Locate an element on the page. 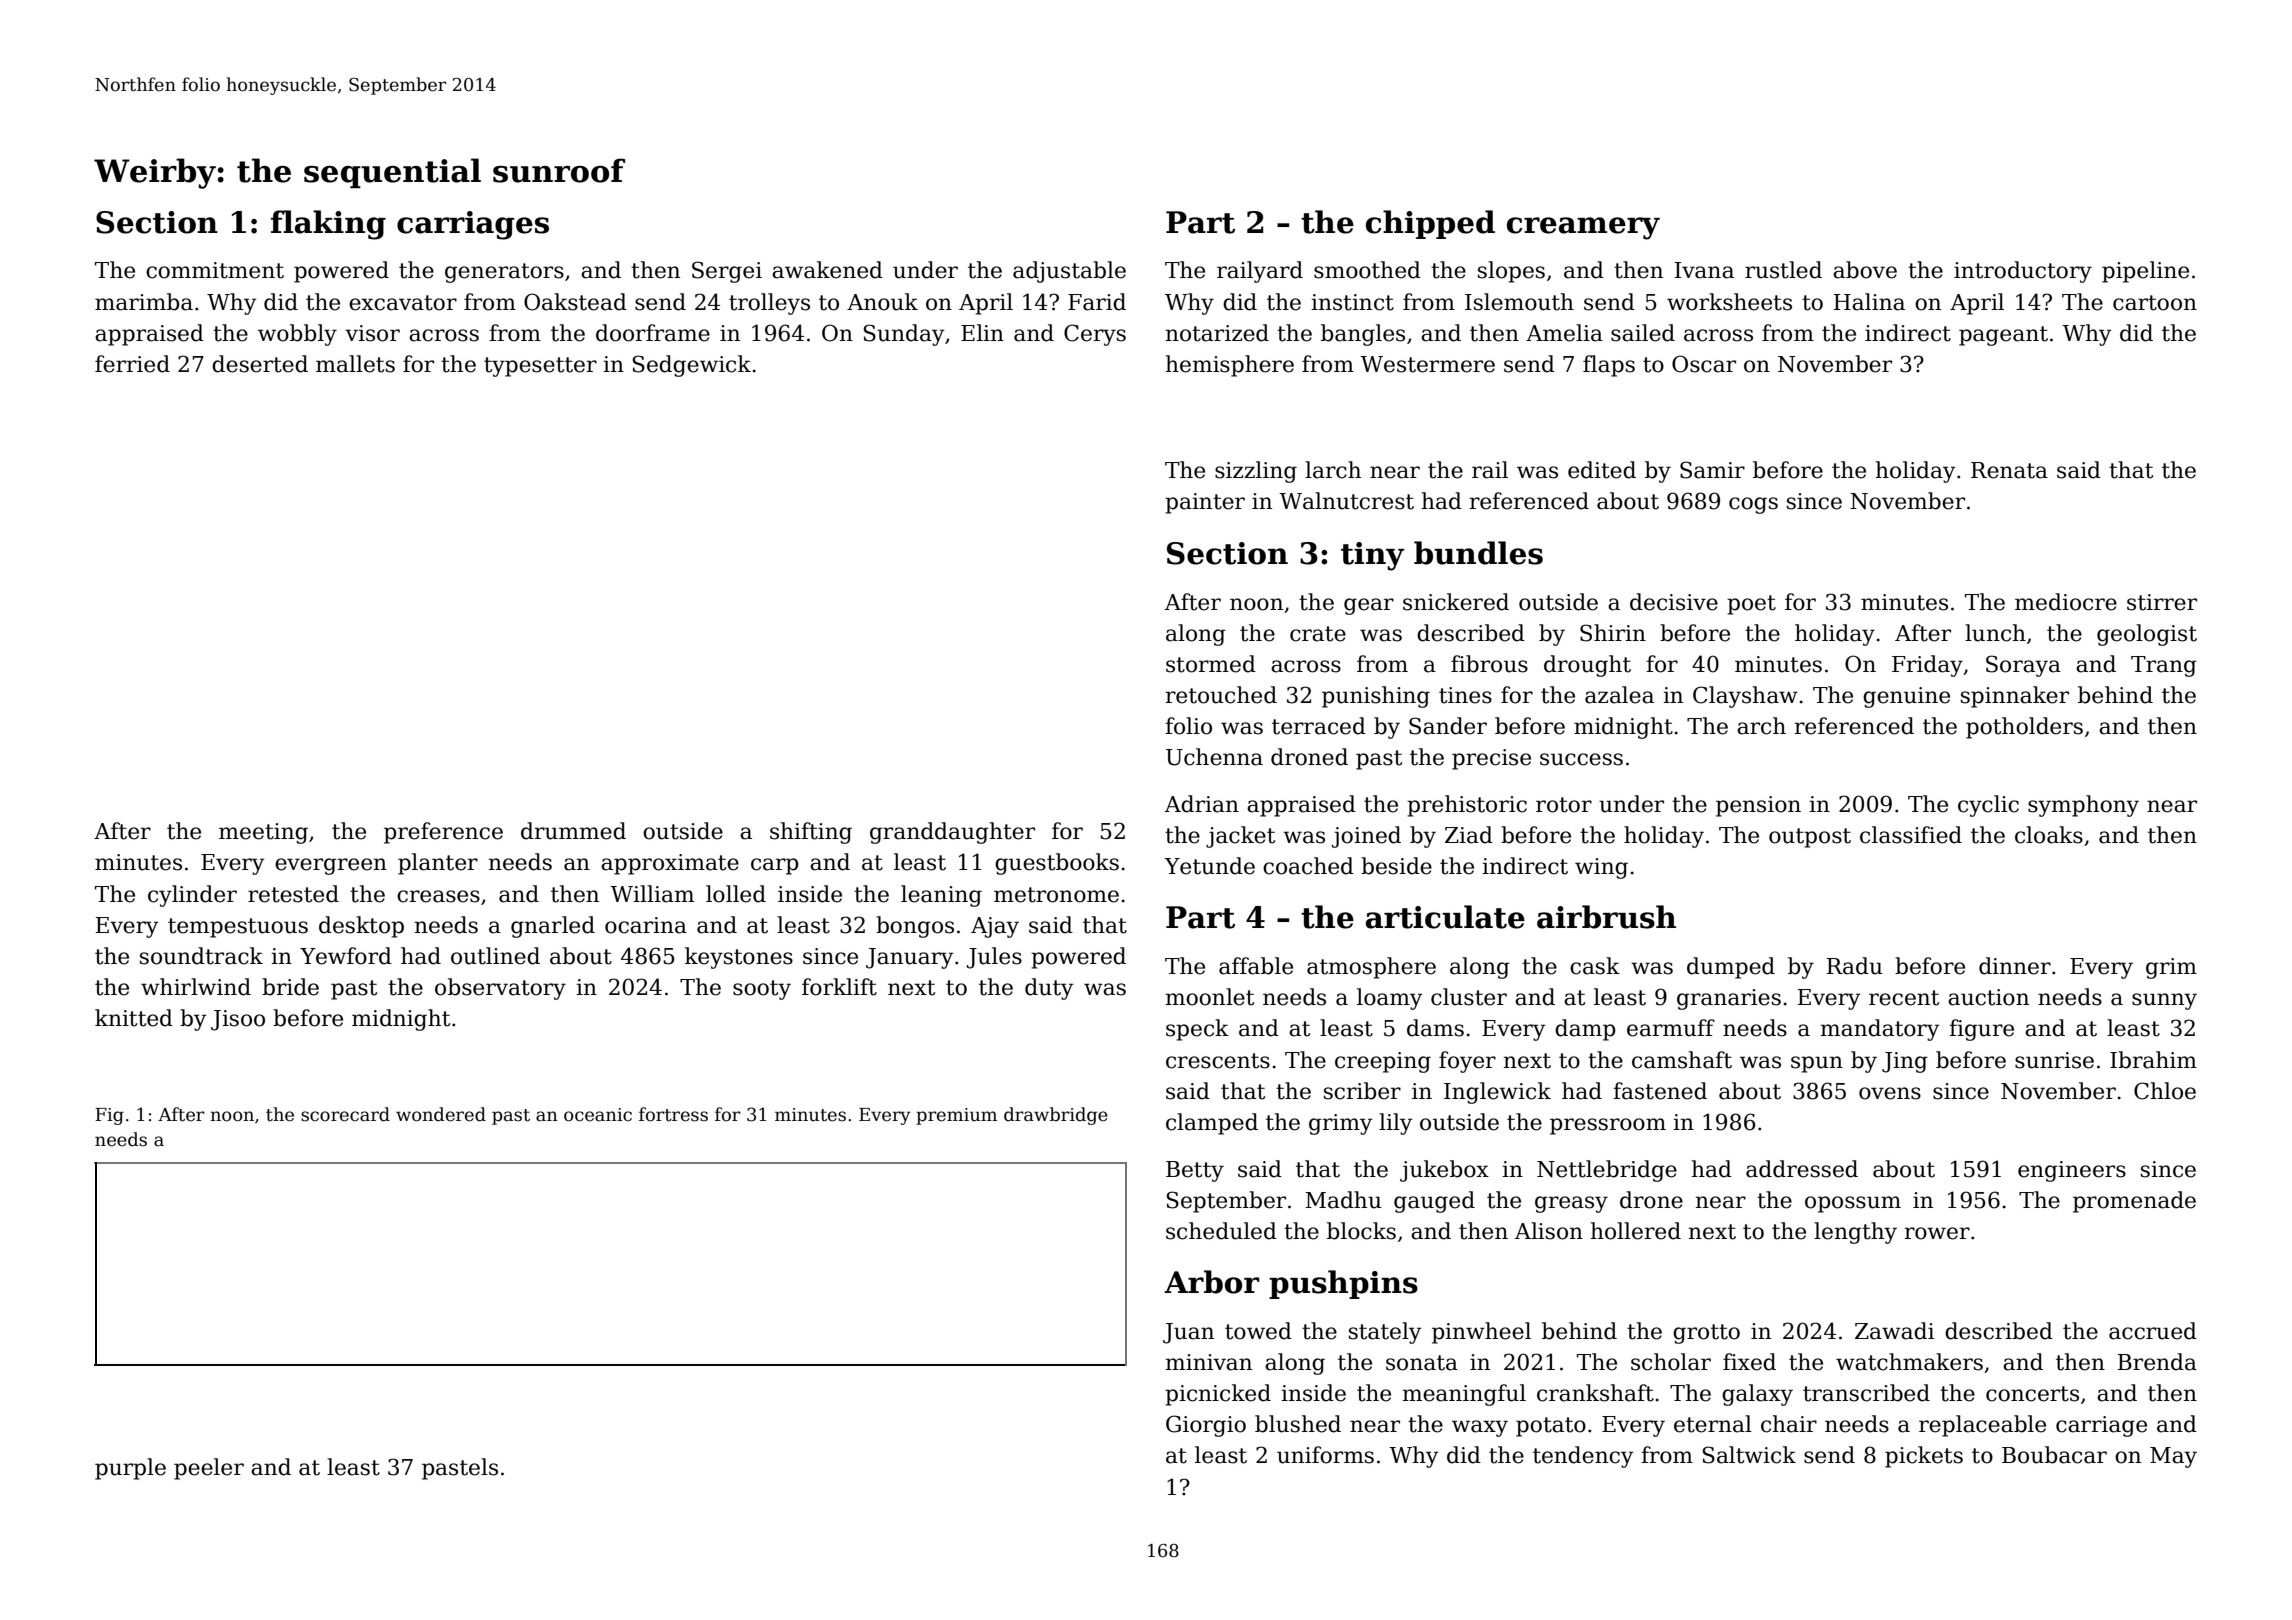 Image resolution: width=2292 pixels, height=1620 pixels. chipped is located at coordinates (1430, 224).
